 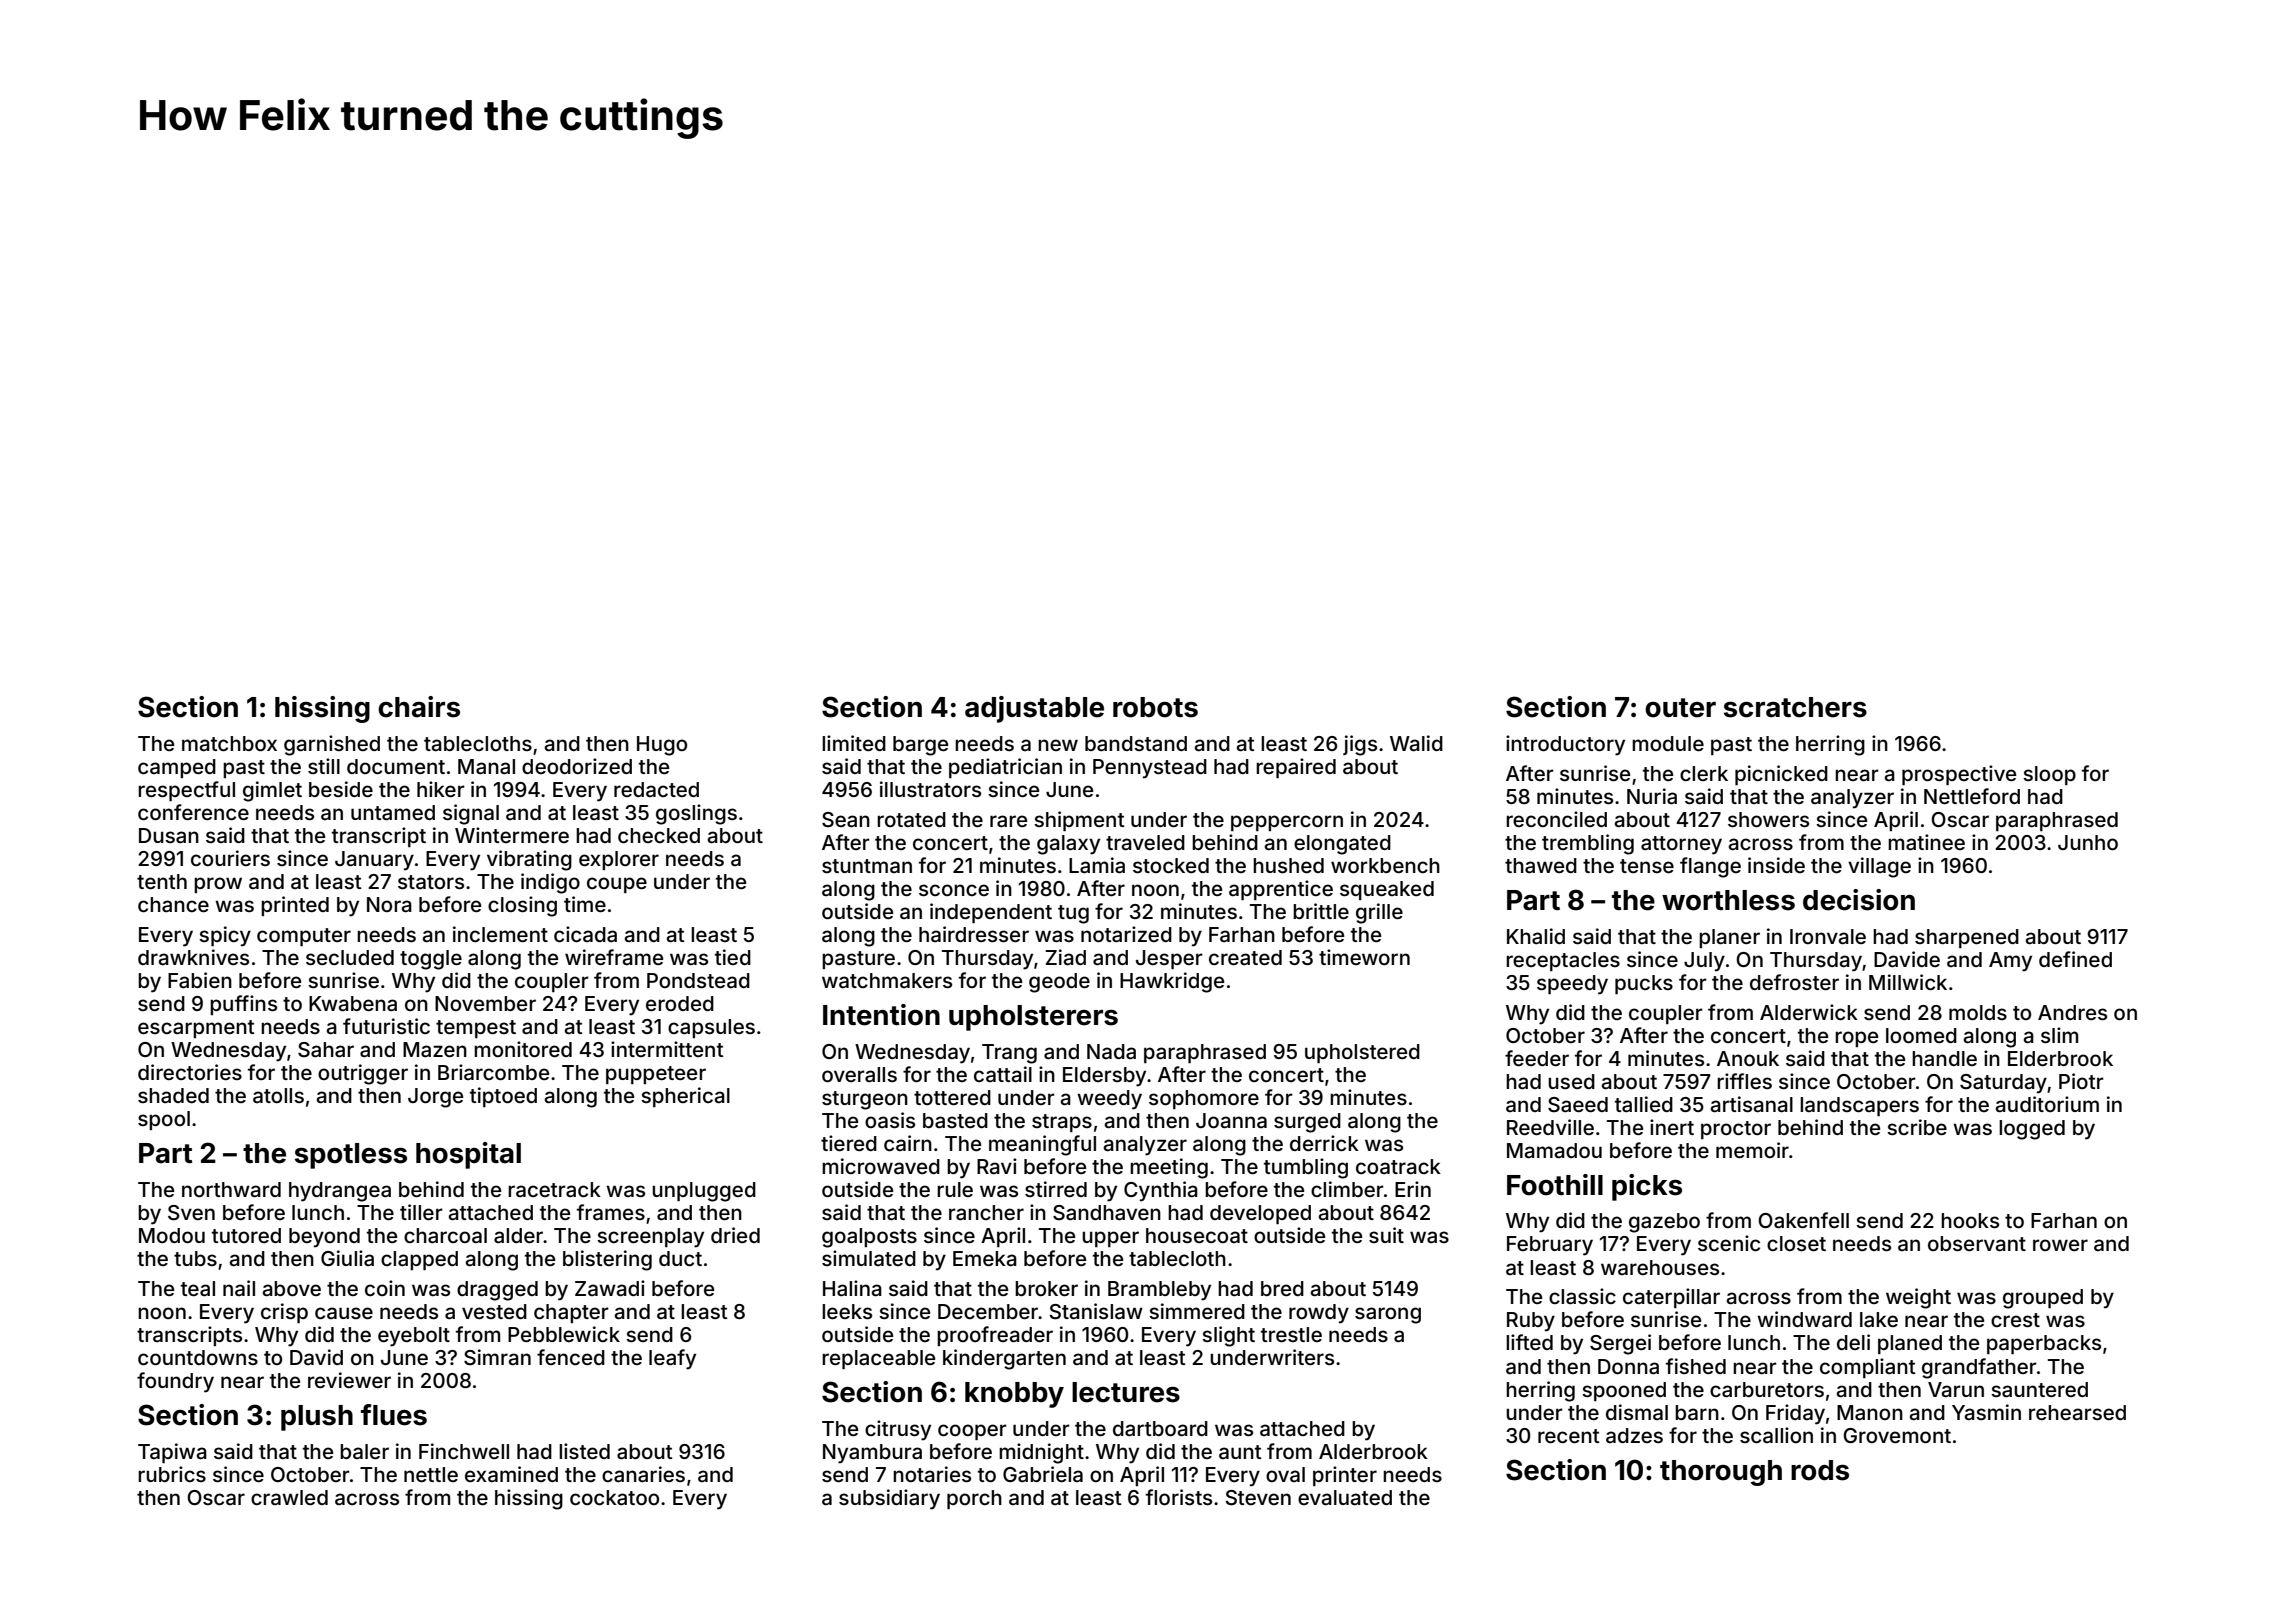 What do you see at coordinates (1970, 1220) in the screenshot?
I see `hooks` at bounding box center [1970, 1220].
